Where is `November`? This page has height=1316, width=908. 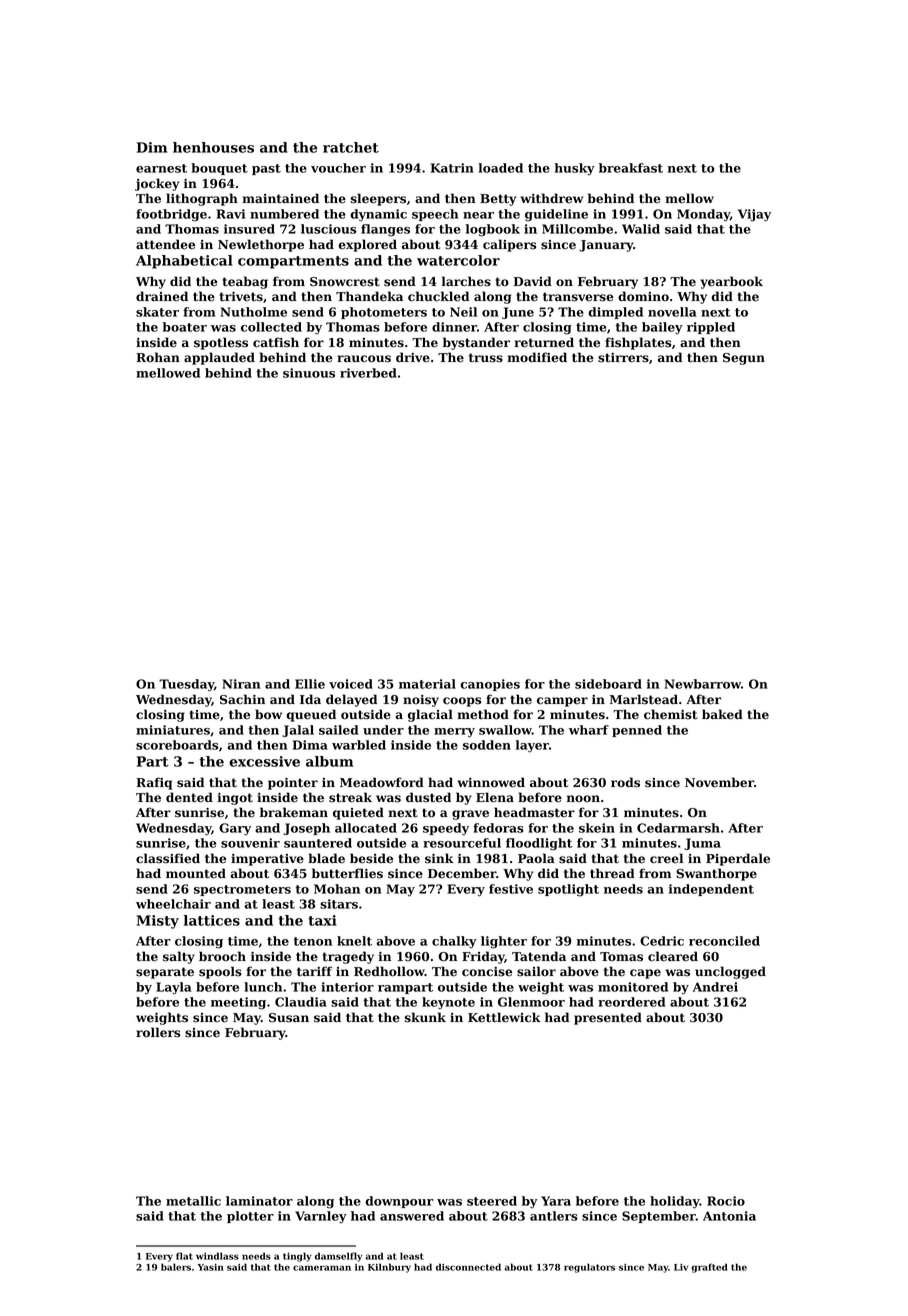
November is located at coordinates (719, 782).
